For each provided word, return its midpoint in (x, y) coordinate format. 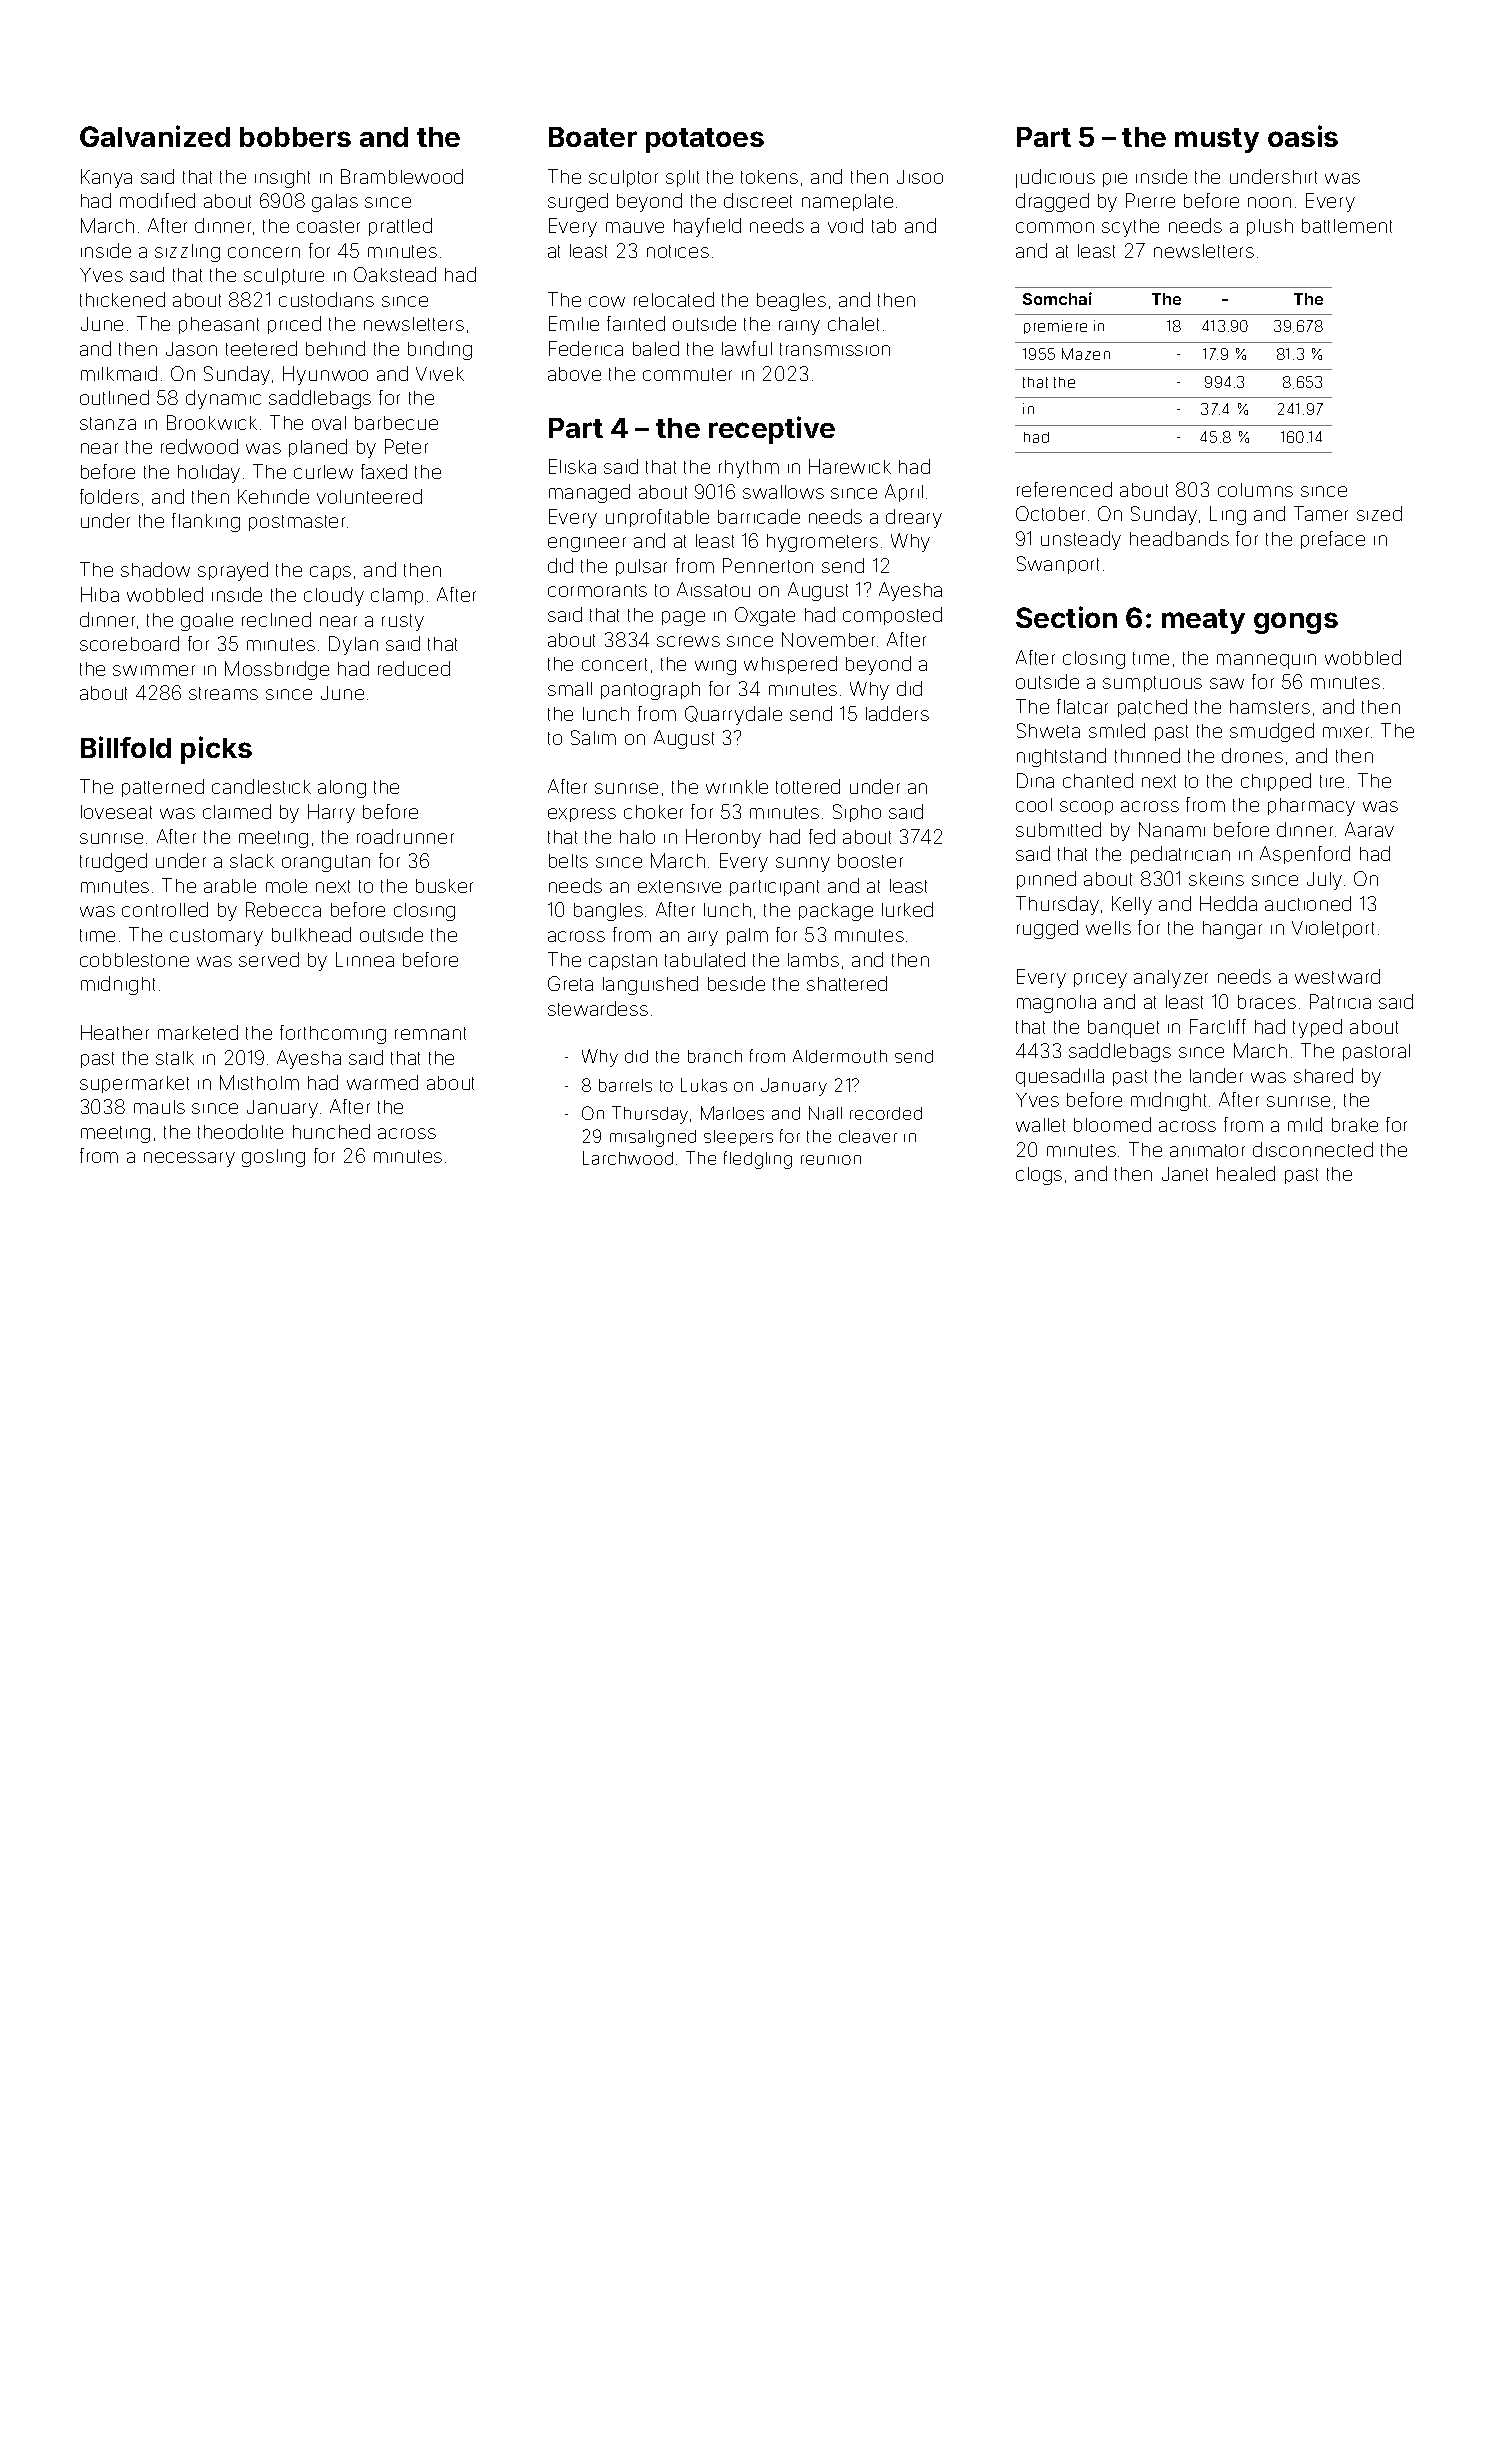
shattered (847, 983)
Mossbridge (277, 670)
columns (1255, 490)
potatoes (705, 140)
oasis (1303, 136)
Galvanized (155, 136)
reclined (276, 619)
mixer (1346, 732)
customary (216, 937)
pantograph (650, 691)
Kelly (1132, 905)
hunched (331, 1131)
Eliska (572, 466)
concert (614, 664)
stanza (108, 423)
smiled (1117, 730)
